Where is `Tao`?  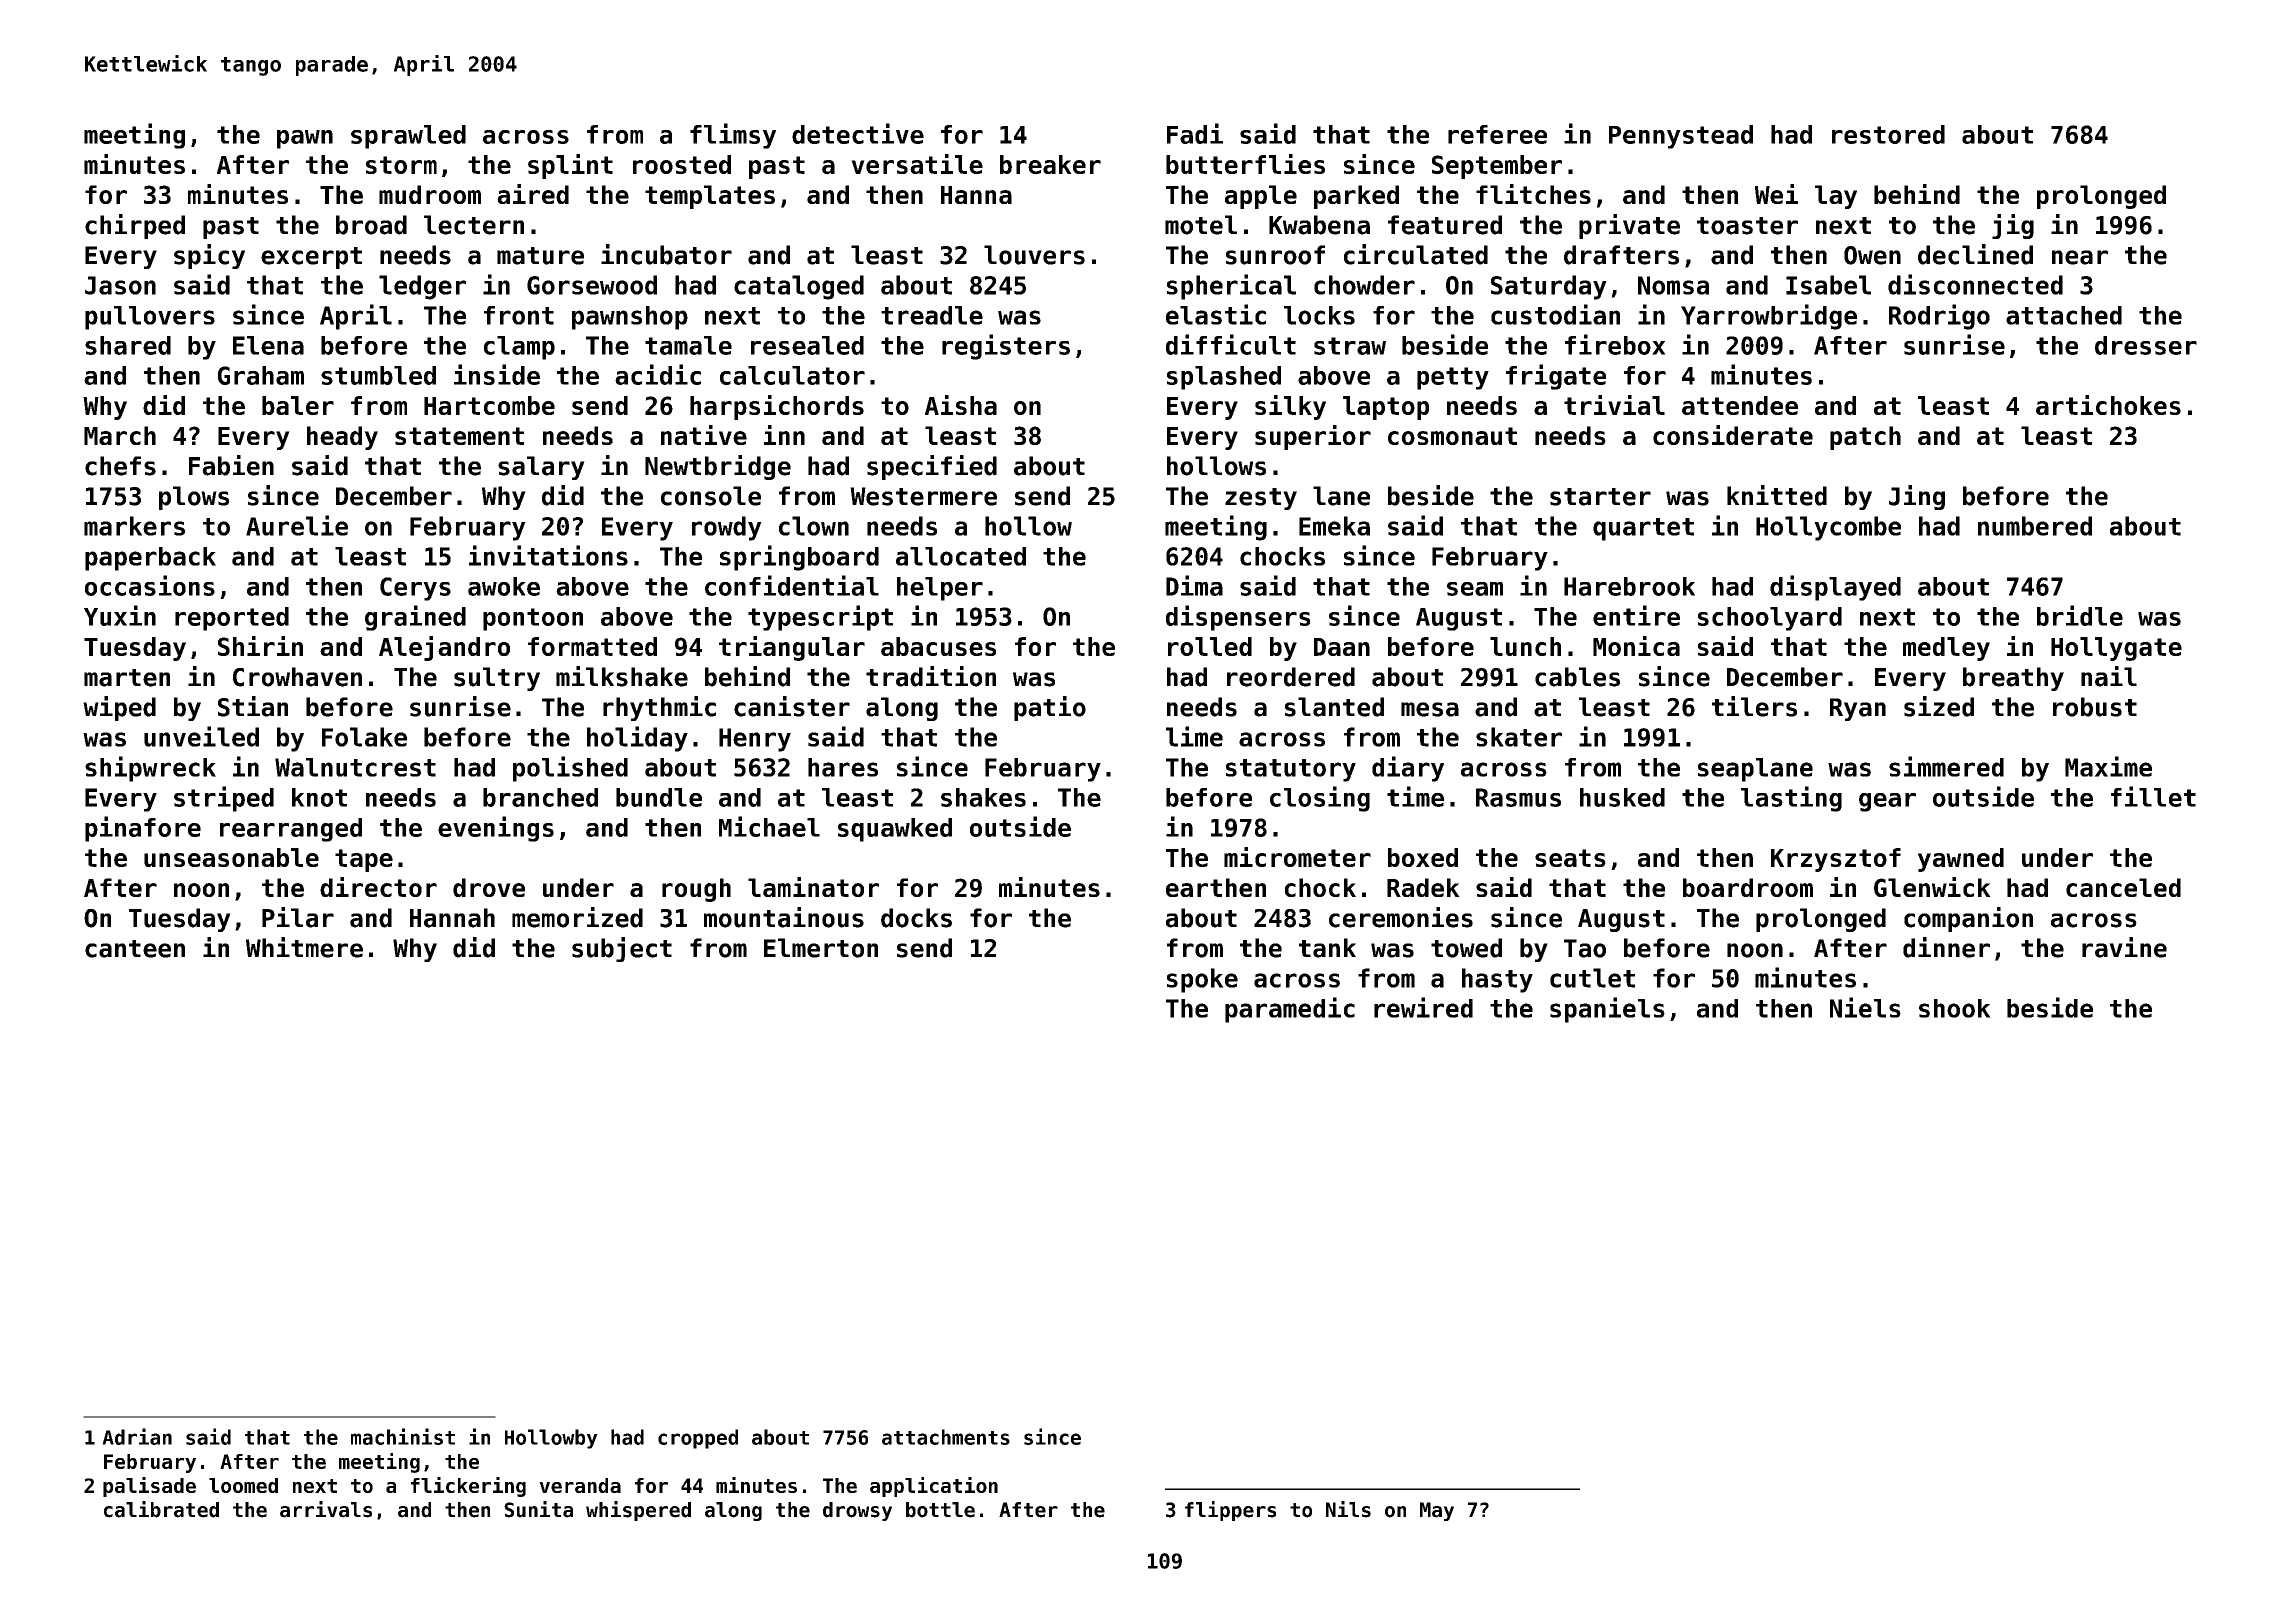
Tao is located at coordinates (1585, 948).
